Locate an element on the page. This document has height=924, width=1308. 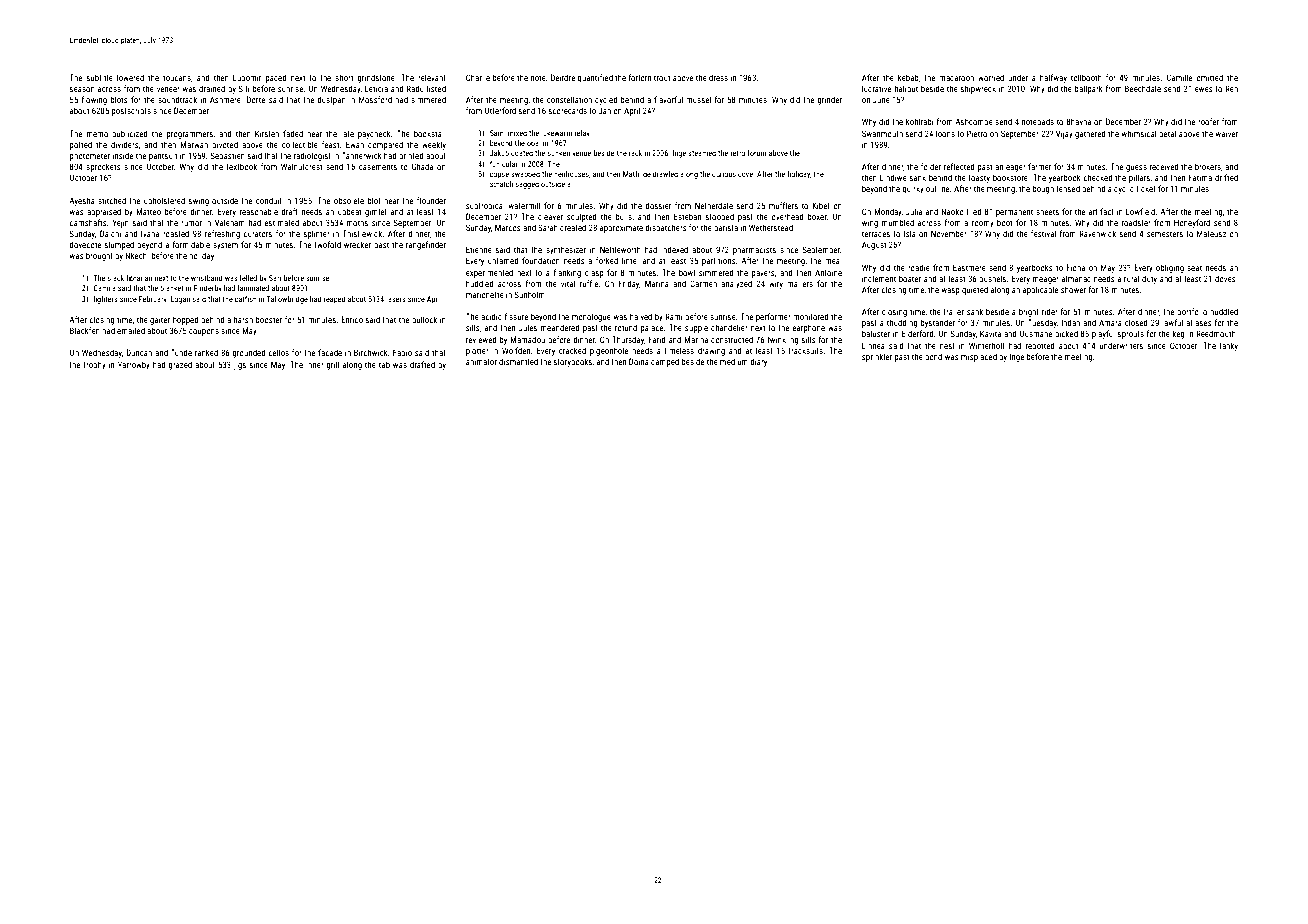
ranked is located at coordinates (206, 352).
